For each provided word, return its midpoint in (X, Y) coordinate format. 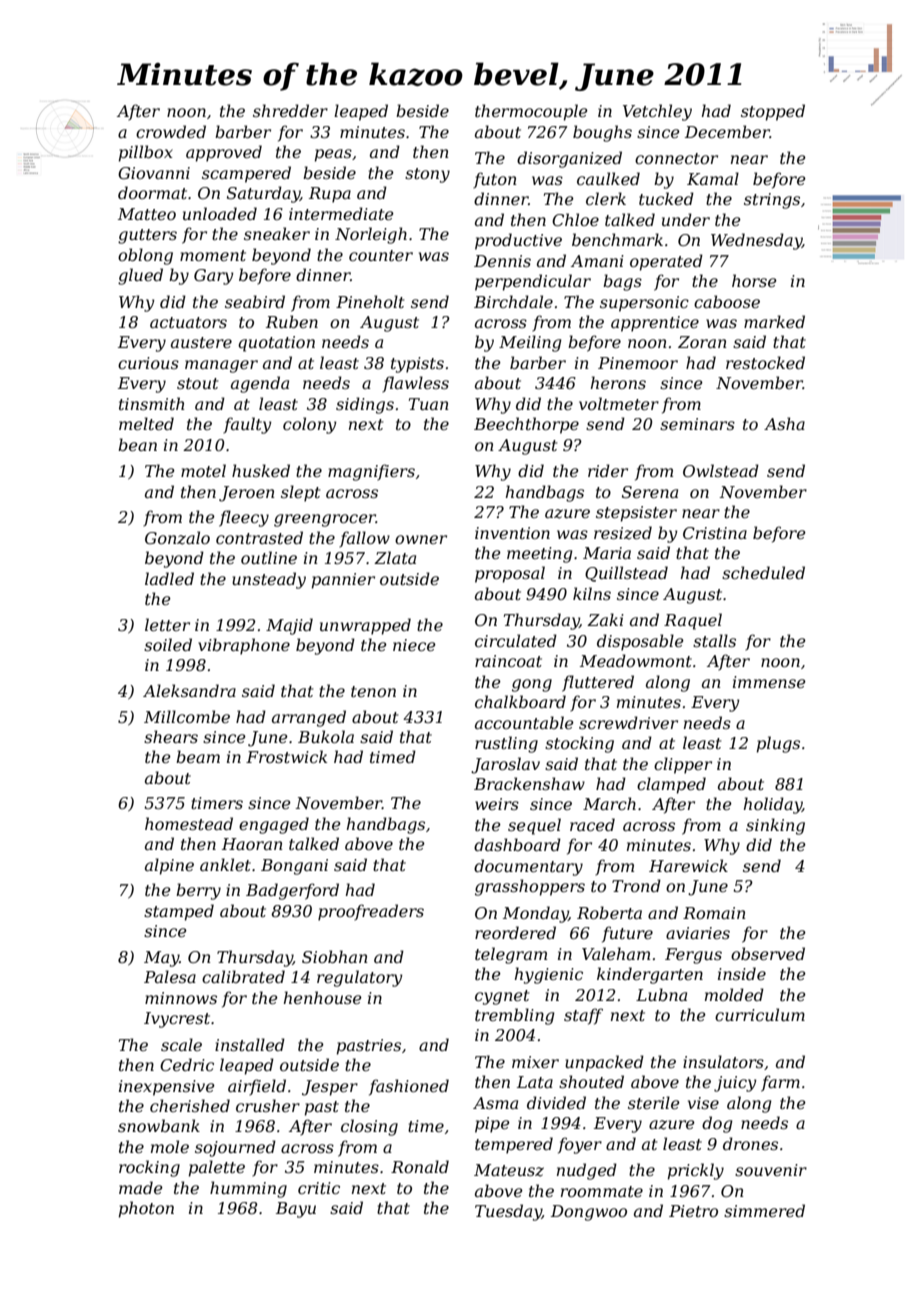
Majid (289, 626)
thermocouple (531, 112)
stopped (773, 112)
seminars (697, 424)
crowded (171, 131)
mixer (535, 1062)
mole (170, 1146)
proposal (510, 574)
